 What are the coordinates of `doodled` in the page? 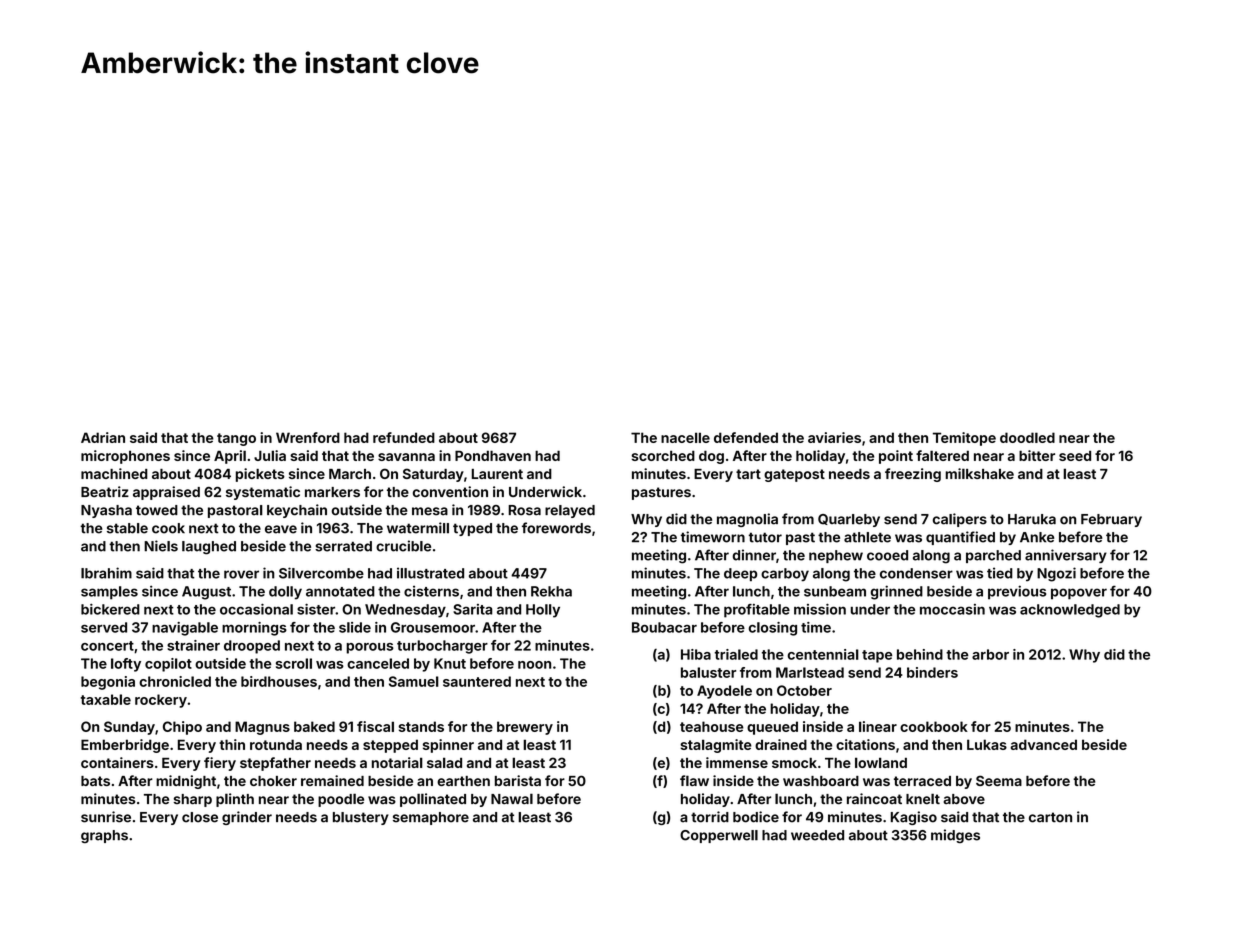 It's located at (1027, 437).
